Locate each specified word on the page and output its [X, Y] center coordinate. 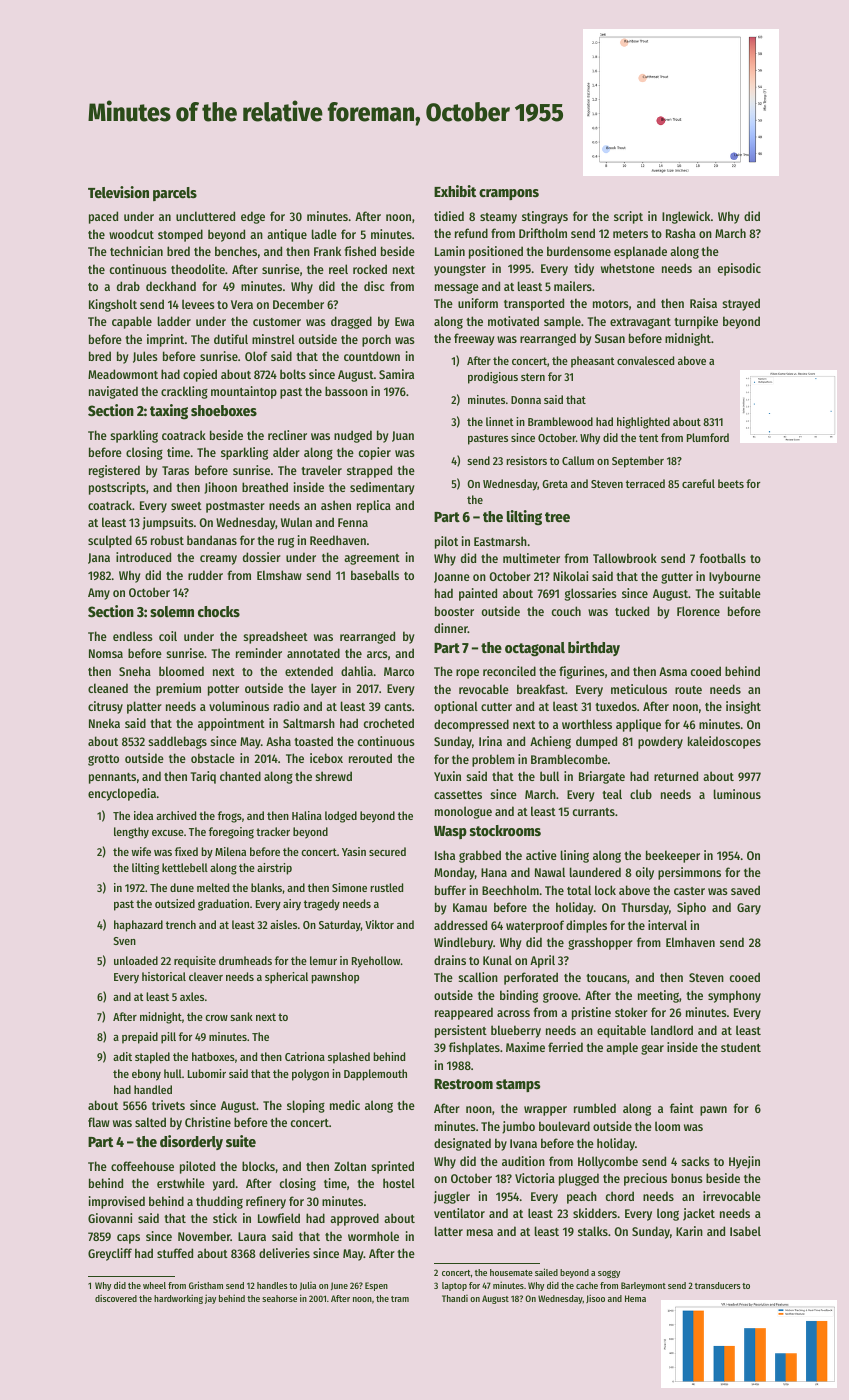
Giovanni [110, 1218]
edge [253, 217]
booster [454, 611]
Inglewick [686, 217]
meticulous [639, 689]
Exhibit [455, 191]
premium [178, 689]
